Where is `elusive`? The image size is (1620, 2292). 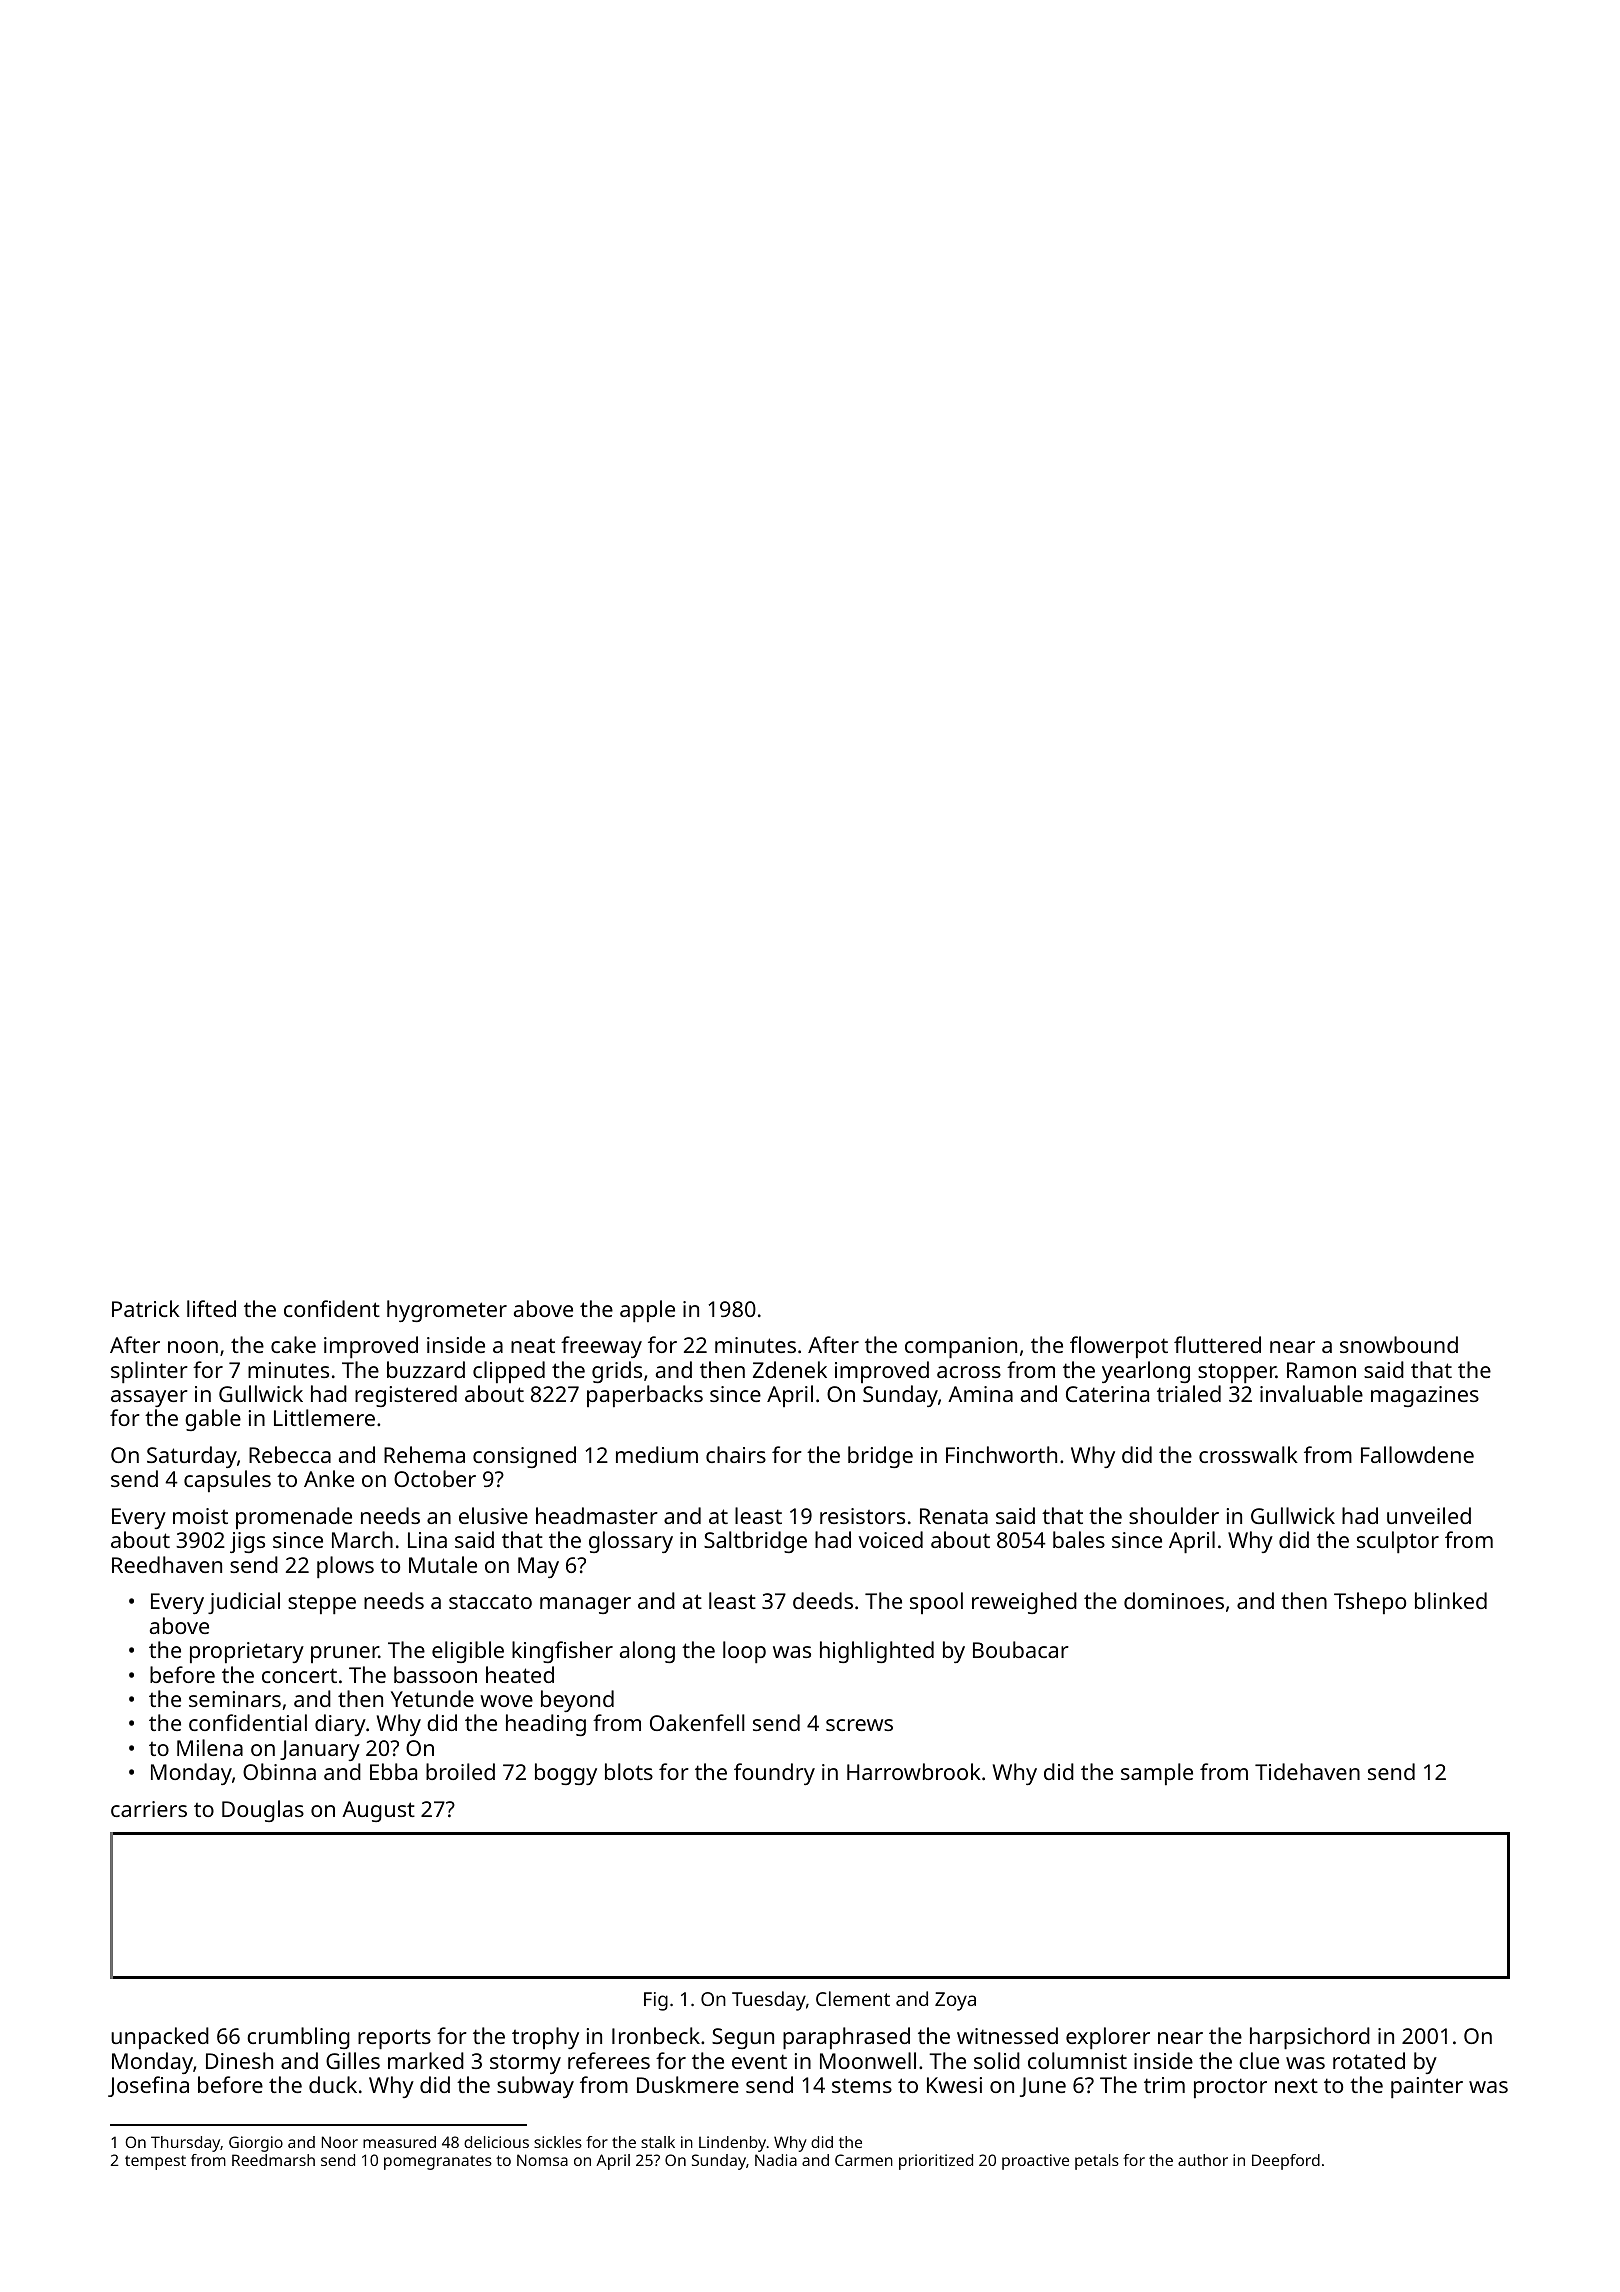 elusive is located at coordinates (493, 1515).
